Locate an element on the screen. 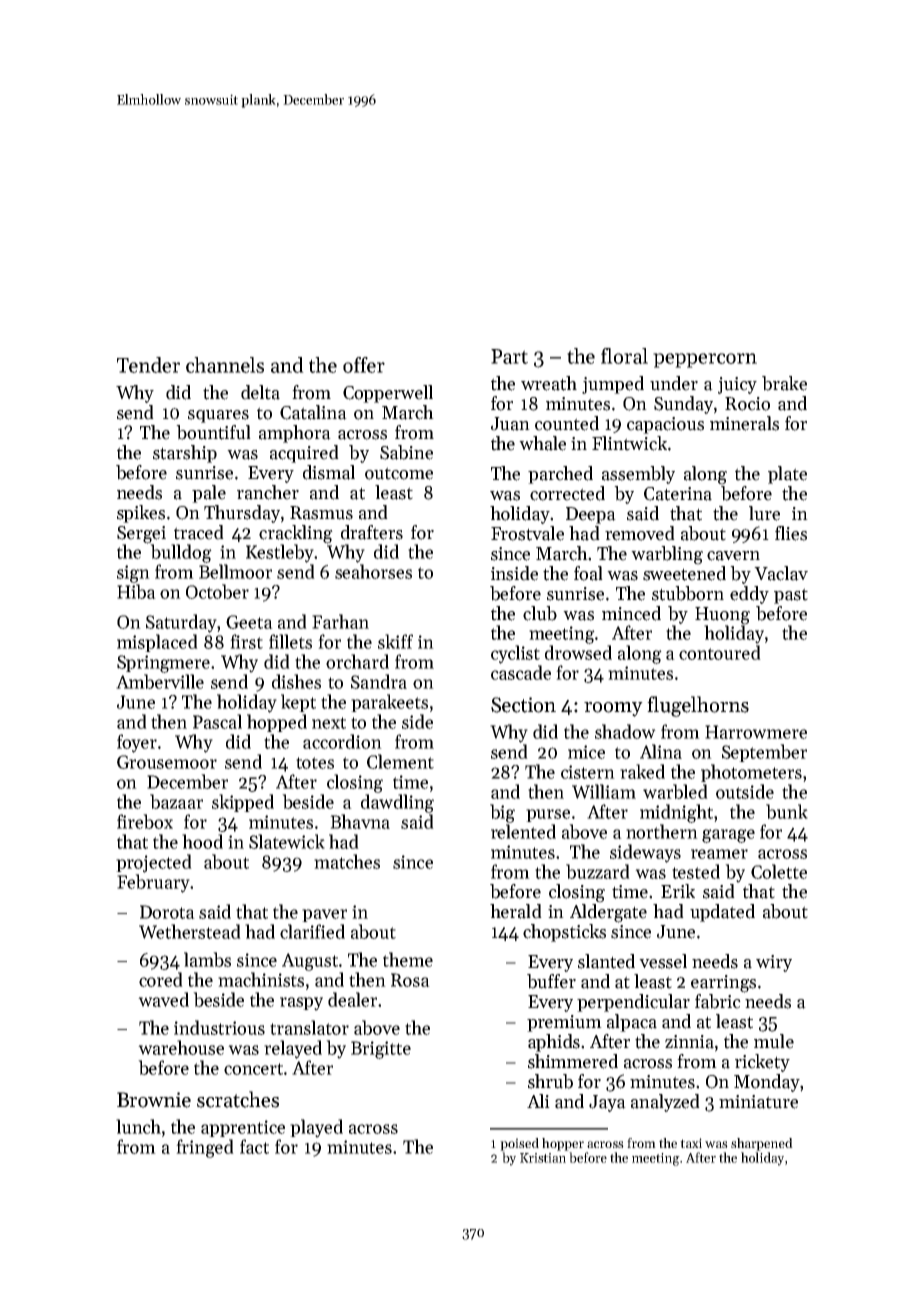 The height and width of the screenshot is (1311, 924). matches is located at coordinates (347, 861).
